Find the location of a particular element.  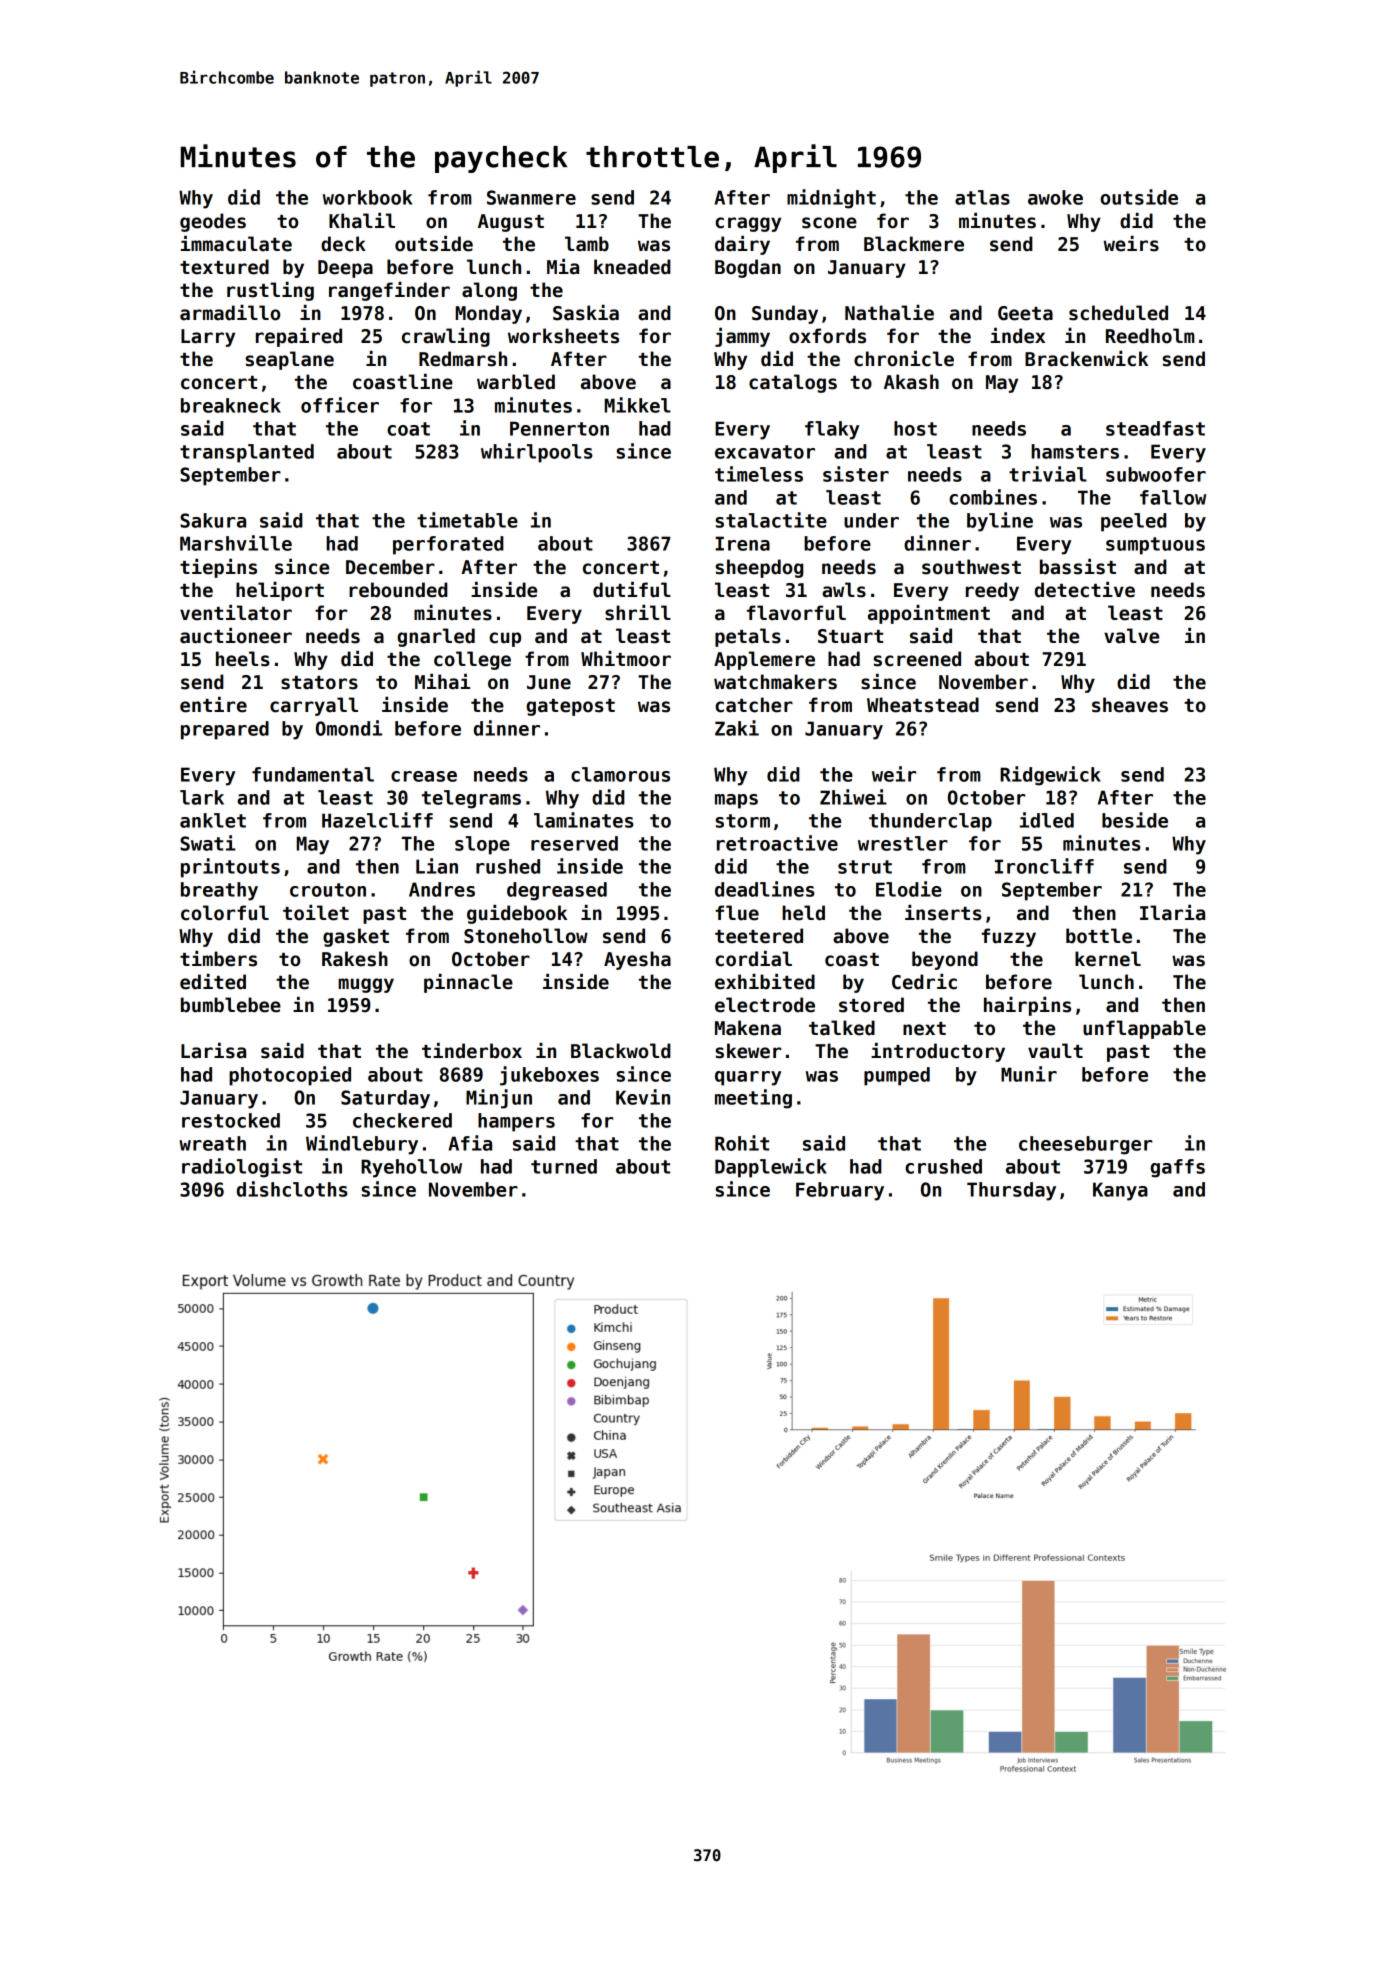

awoke is located at coordinates (1055, 197).
